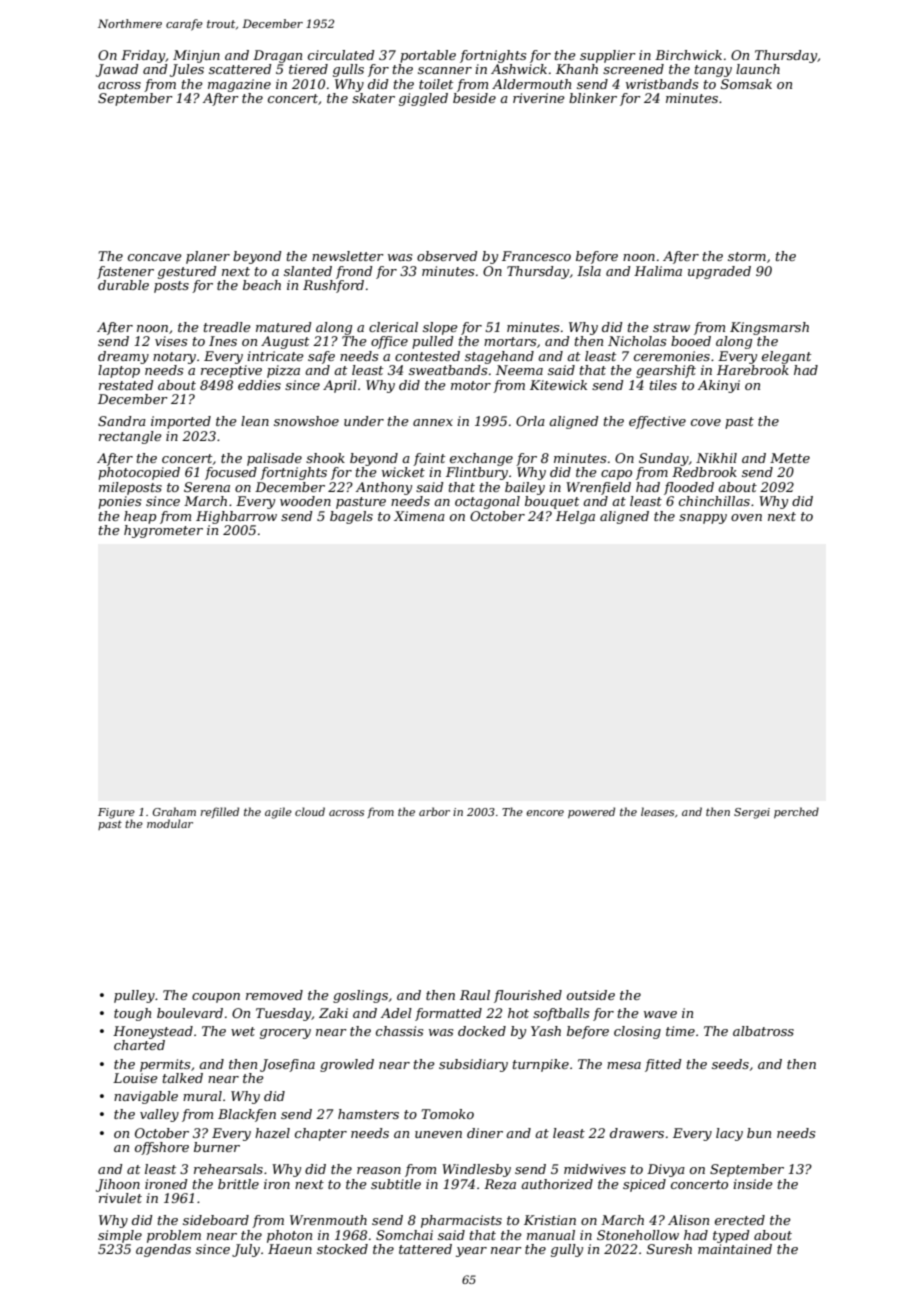 The height and width of the page is (1308, 924). What do you see at coordinates (243, 1031) in the page?
I see `wet` at bounding box center [243, 1031].
